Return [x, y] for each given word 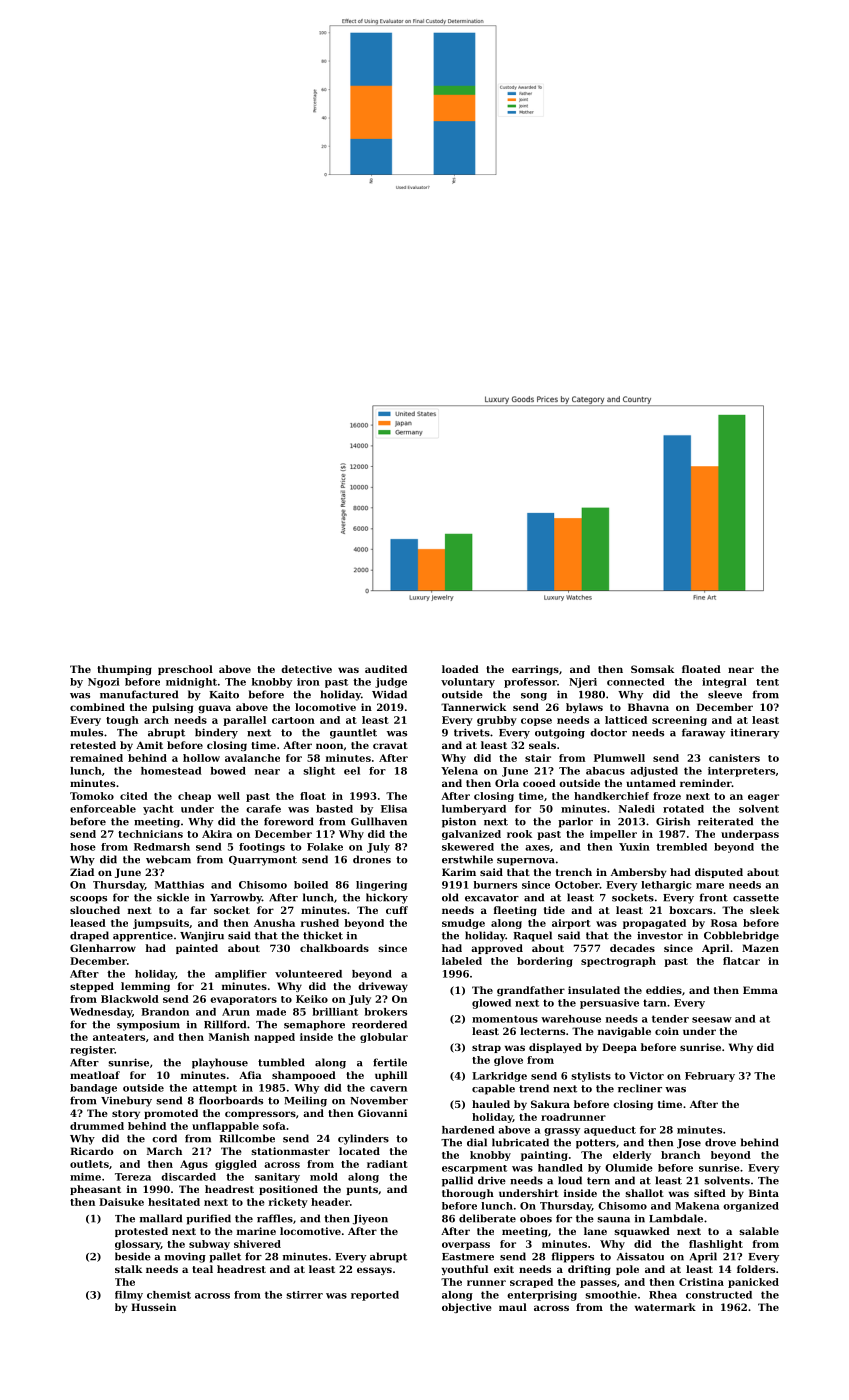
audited [386, 669]
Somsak [652, 669]
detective [306, 669]
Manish [229, 1037]
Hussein [153, 1307]
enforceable [103, 809]
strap [486, 1048]
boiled [311, 885]
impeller [613, 835]
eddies [664, 990]
